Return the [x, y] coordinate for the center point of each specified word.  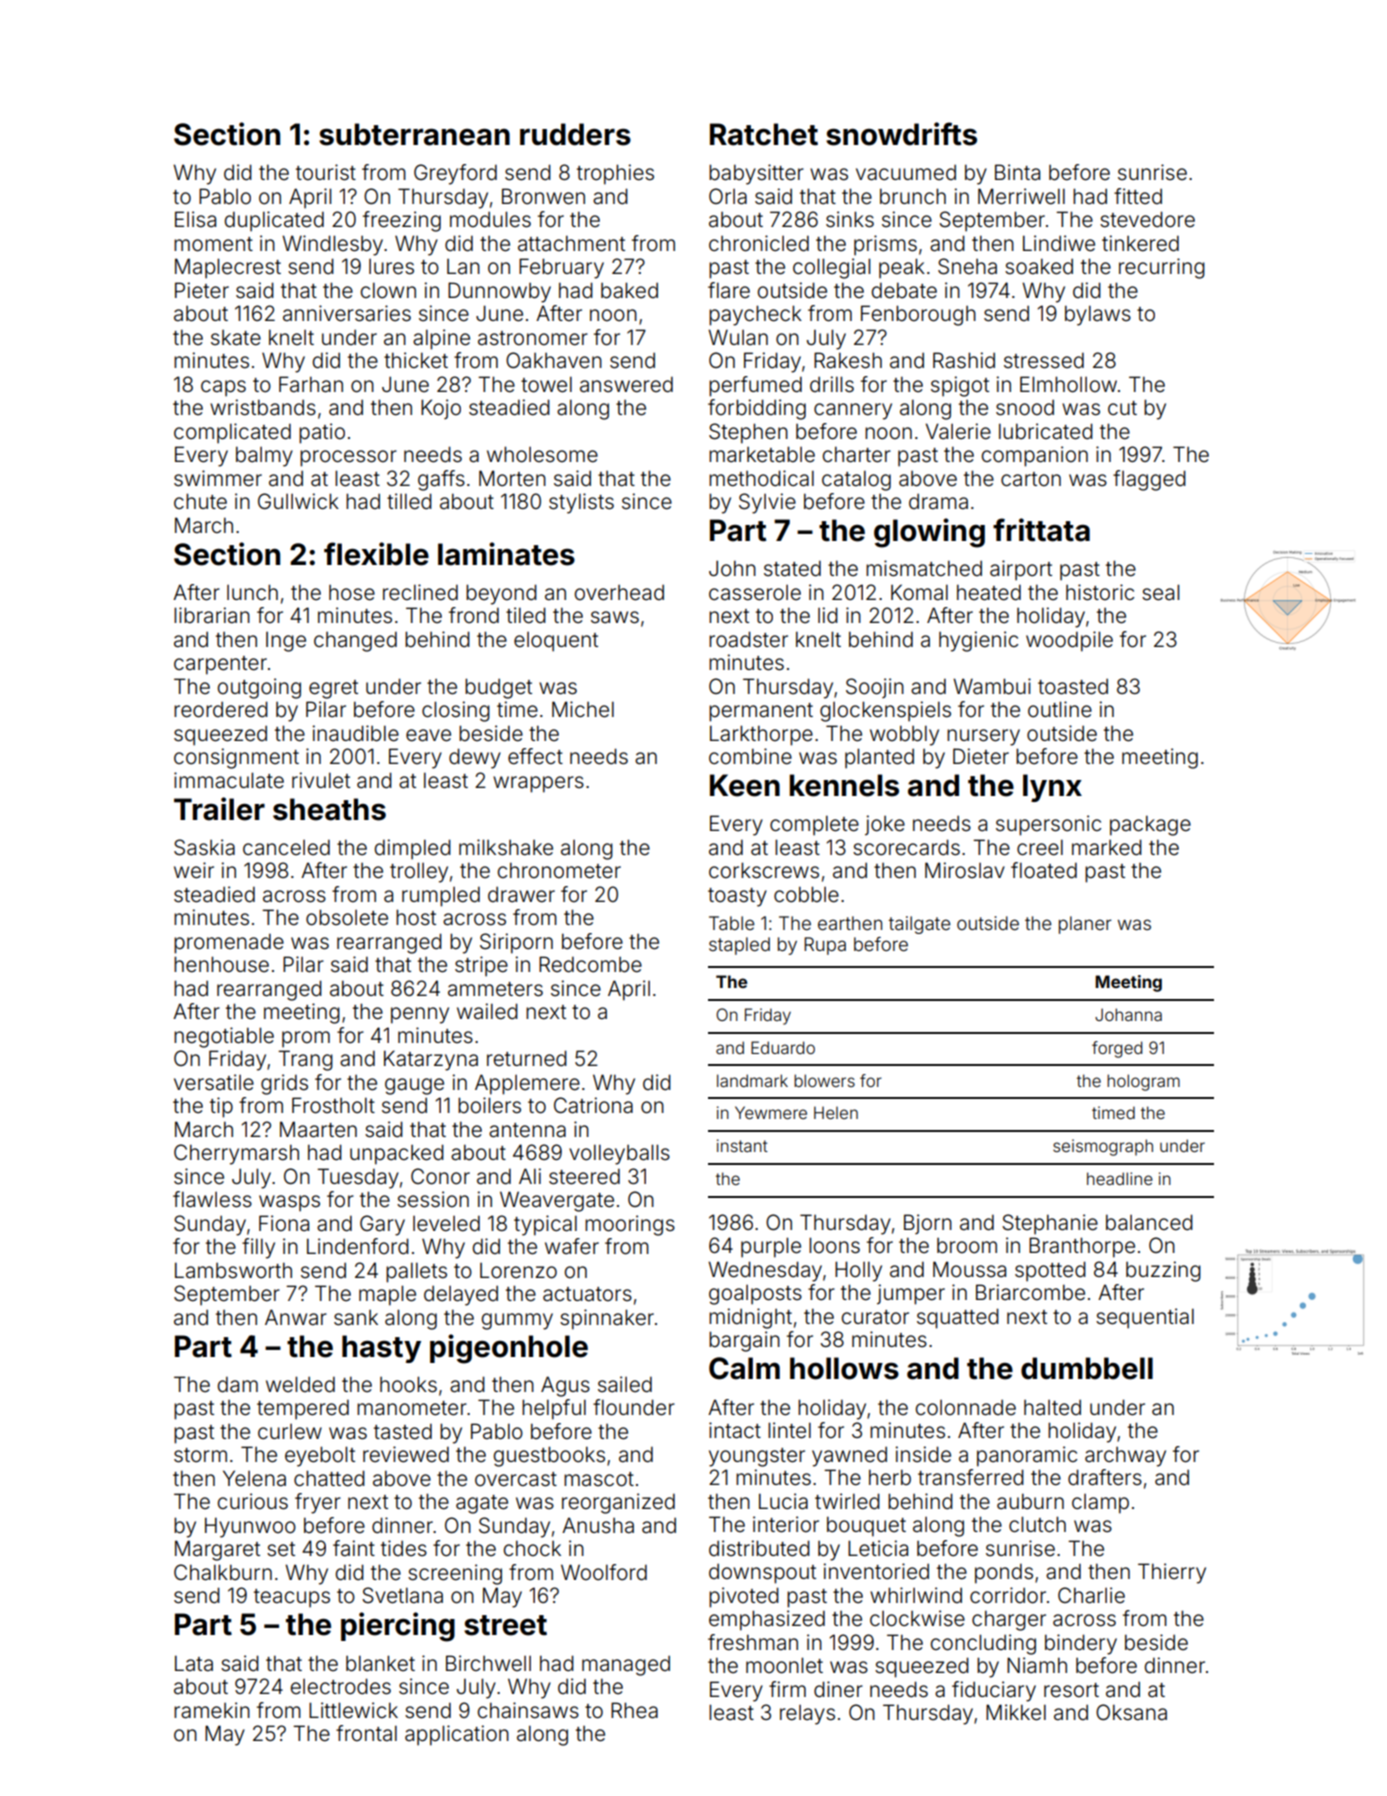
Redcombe [590, 964]
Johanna [1128, 1014]
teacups [292, 1598]
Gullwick [298, 501]
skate [236, 338]
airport [1021, 570]
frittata [1041, 530]
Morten [512, 478]
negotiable [224, 1037]
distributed [759, 1548]
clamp [1100, 1504]
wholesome [542, 454]
